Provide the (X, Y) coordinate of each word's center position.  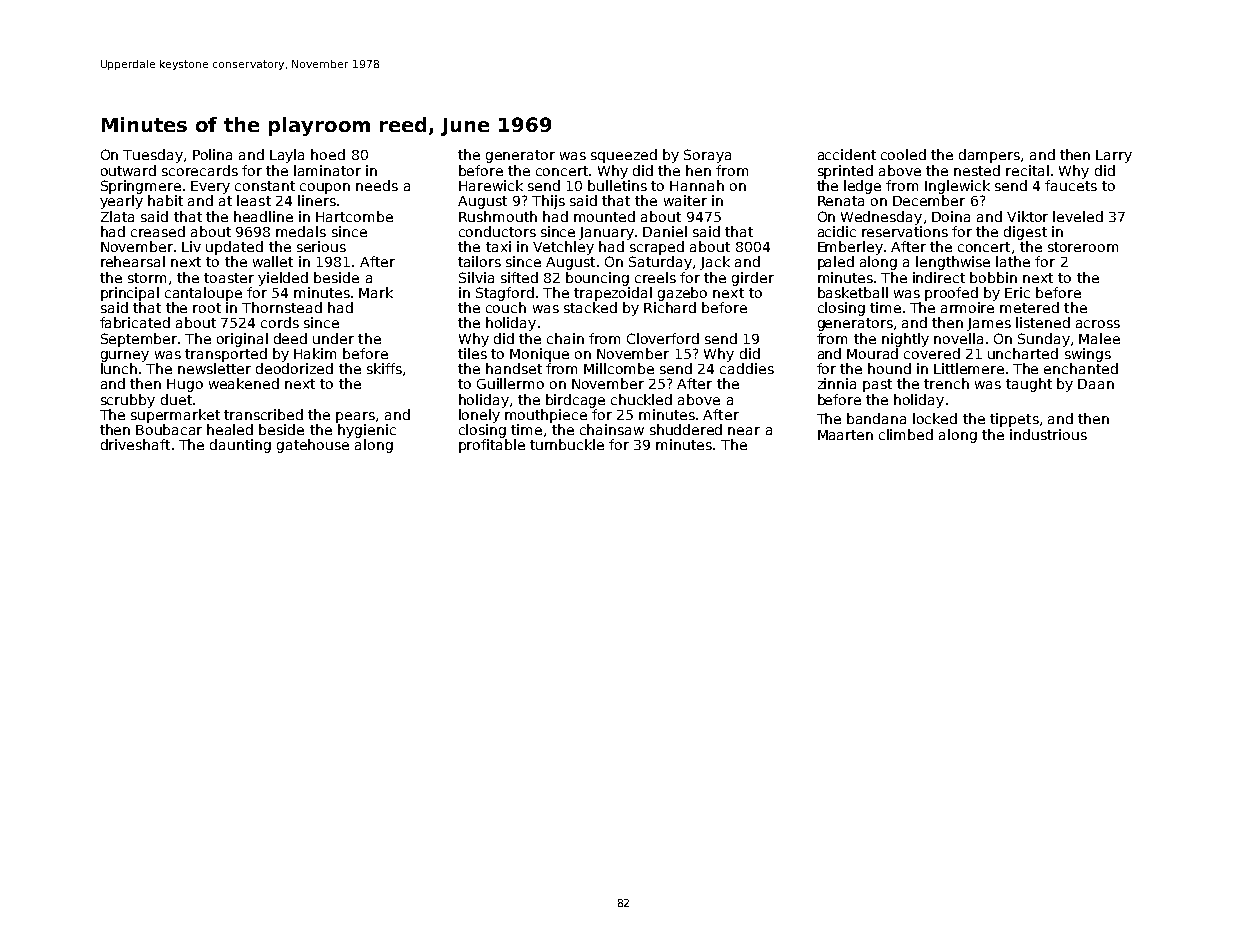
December (929, 200)
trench (946, 383)
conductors (497, 231)
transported (226, 355)
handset (514, 368)
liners (317, 200)
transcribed (263, 414)
